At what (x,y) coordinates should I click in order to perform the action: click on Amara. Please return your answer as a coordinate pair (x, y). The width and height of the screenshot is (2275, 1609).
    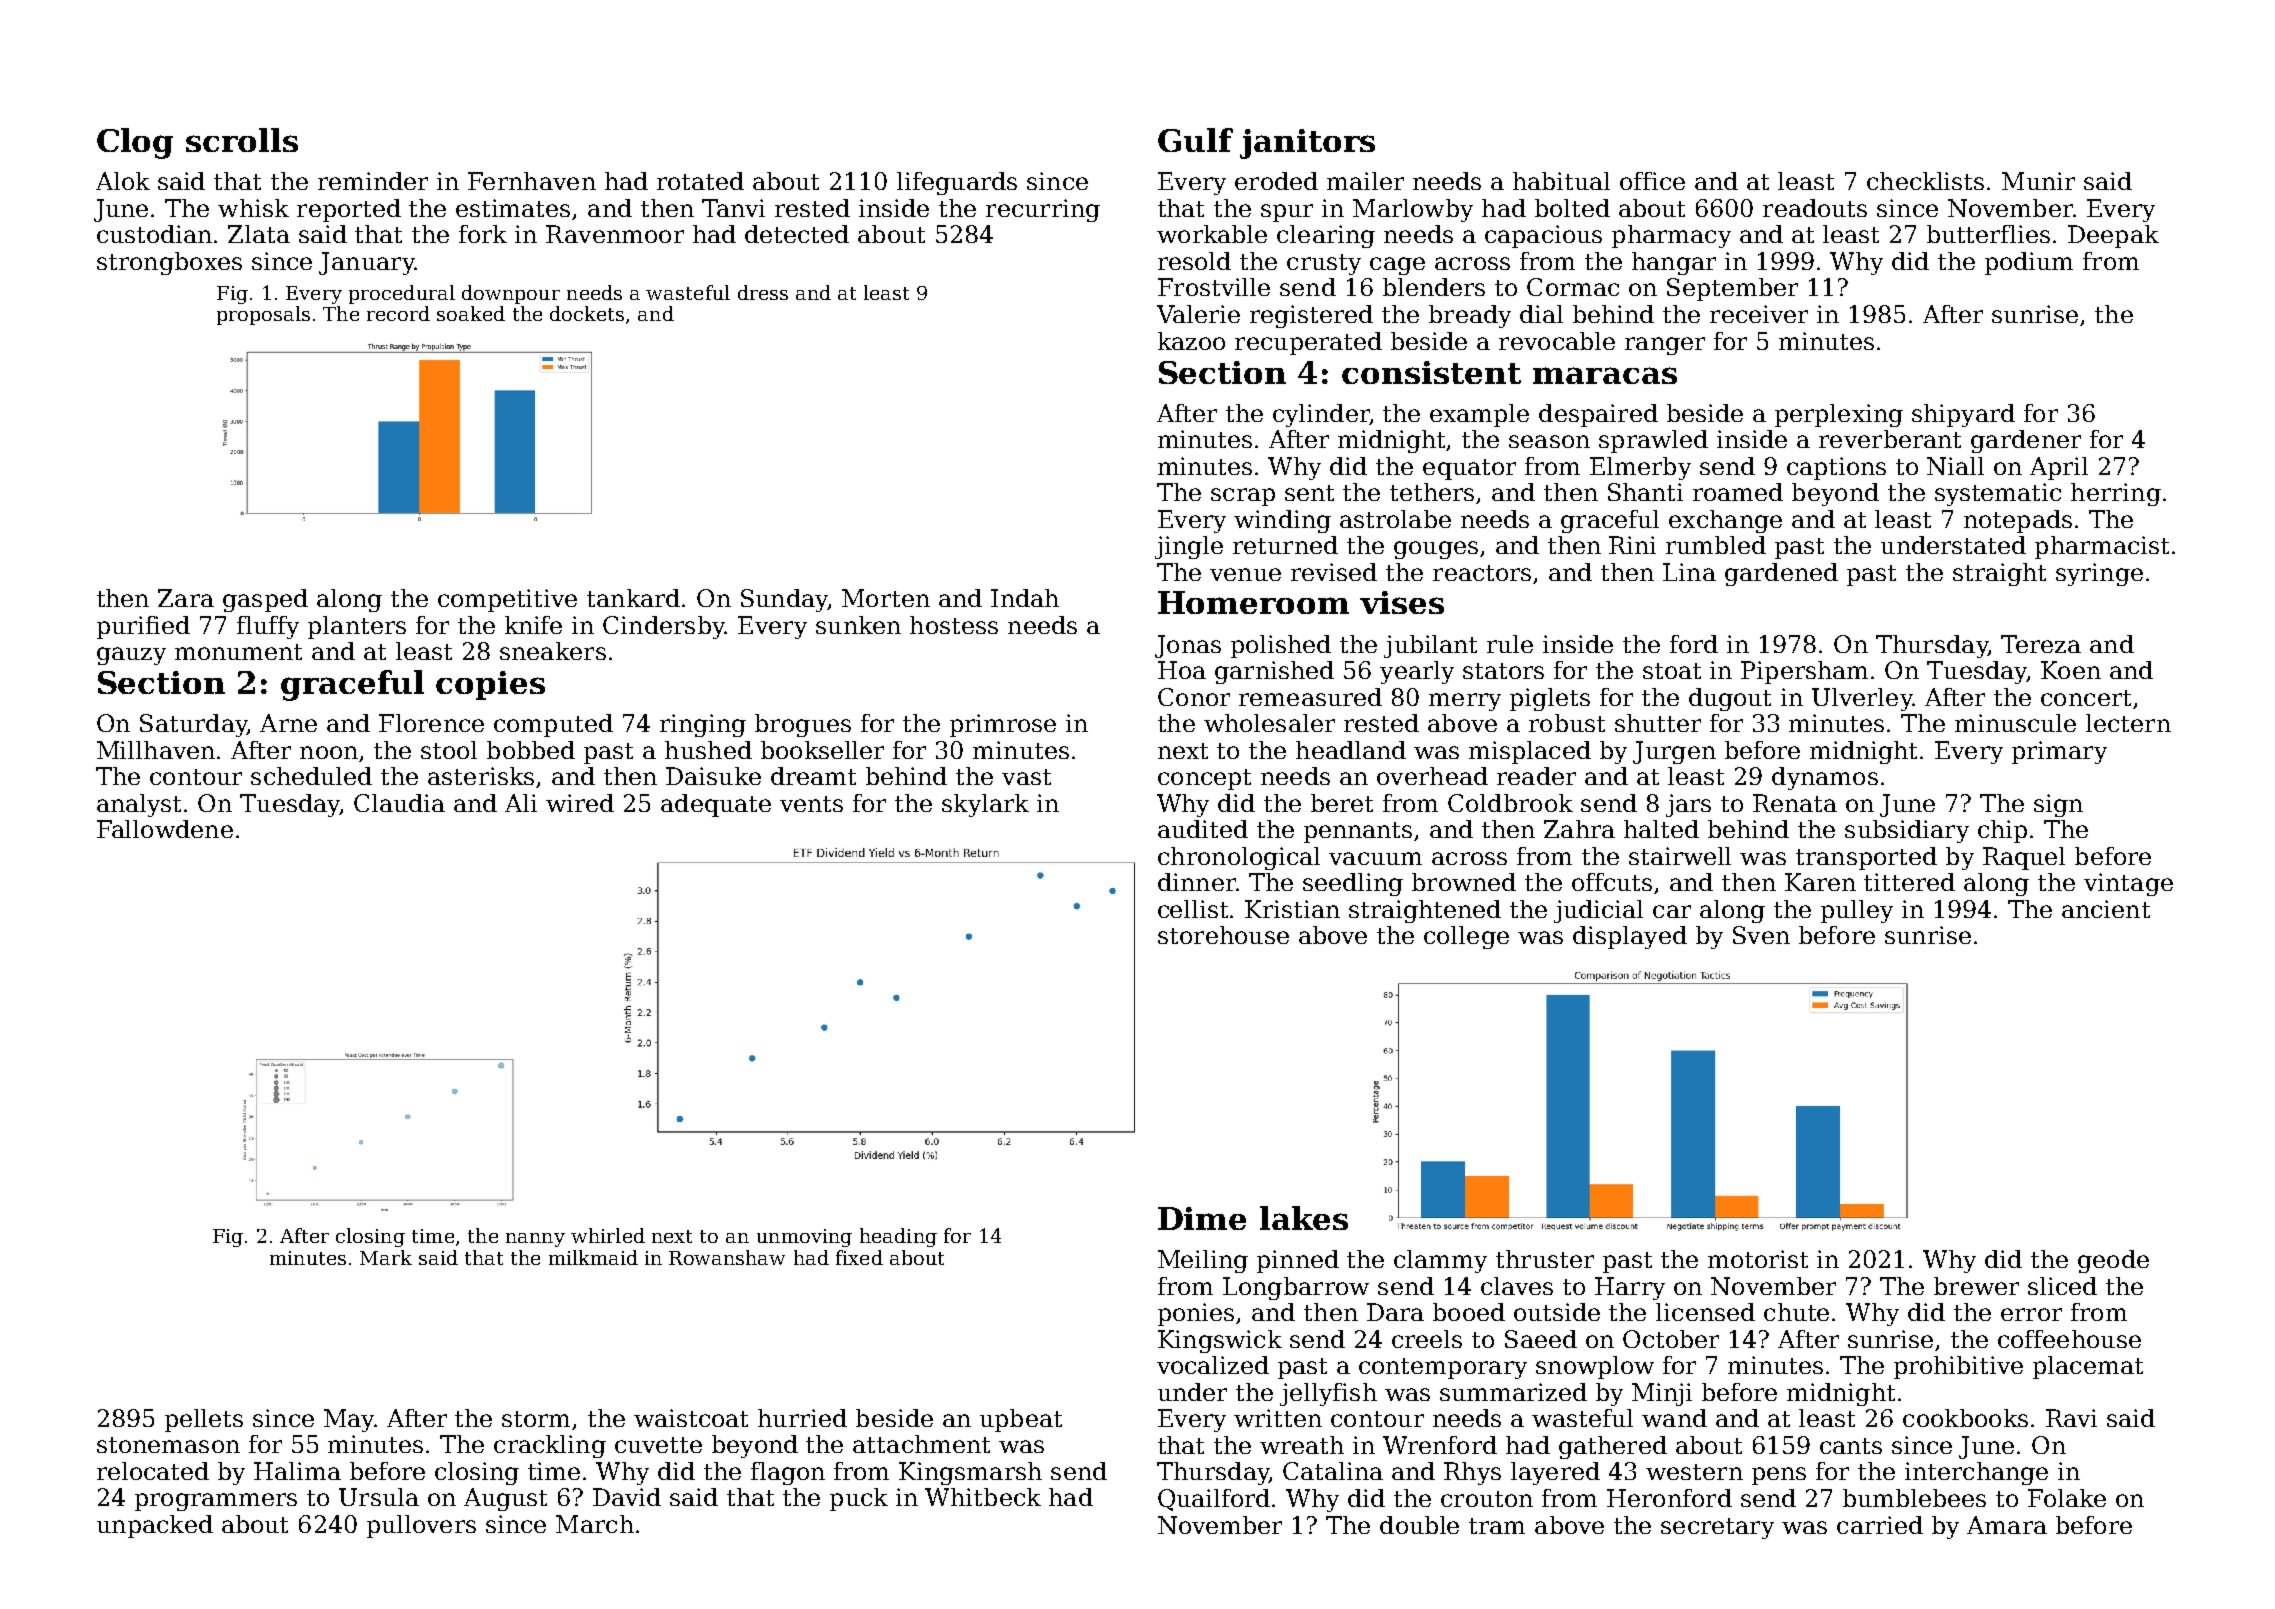
    Looking at the image, I should click on (2007, 1525).
